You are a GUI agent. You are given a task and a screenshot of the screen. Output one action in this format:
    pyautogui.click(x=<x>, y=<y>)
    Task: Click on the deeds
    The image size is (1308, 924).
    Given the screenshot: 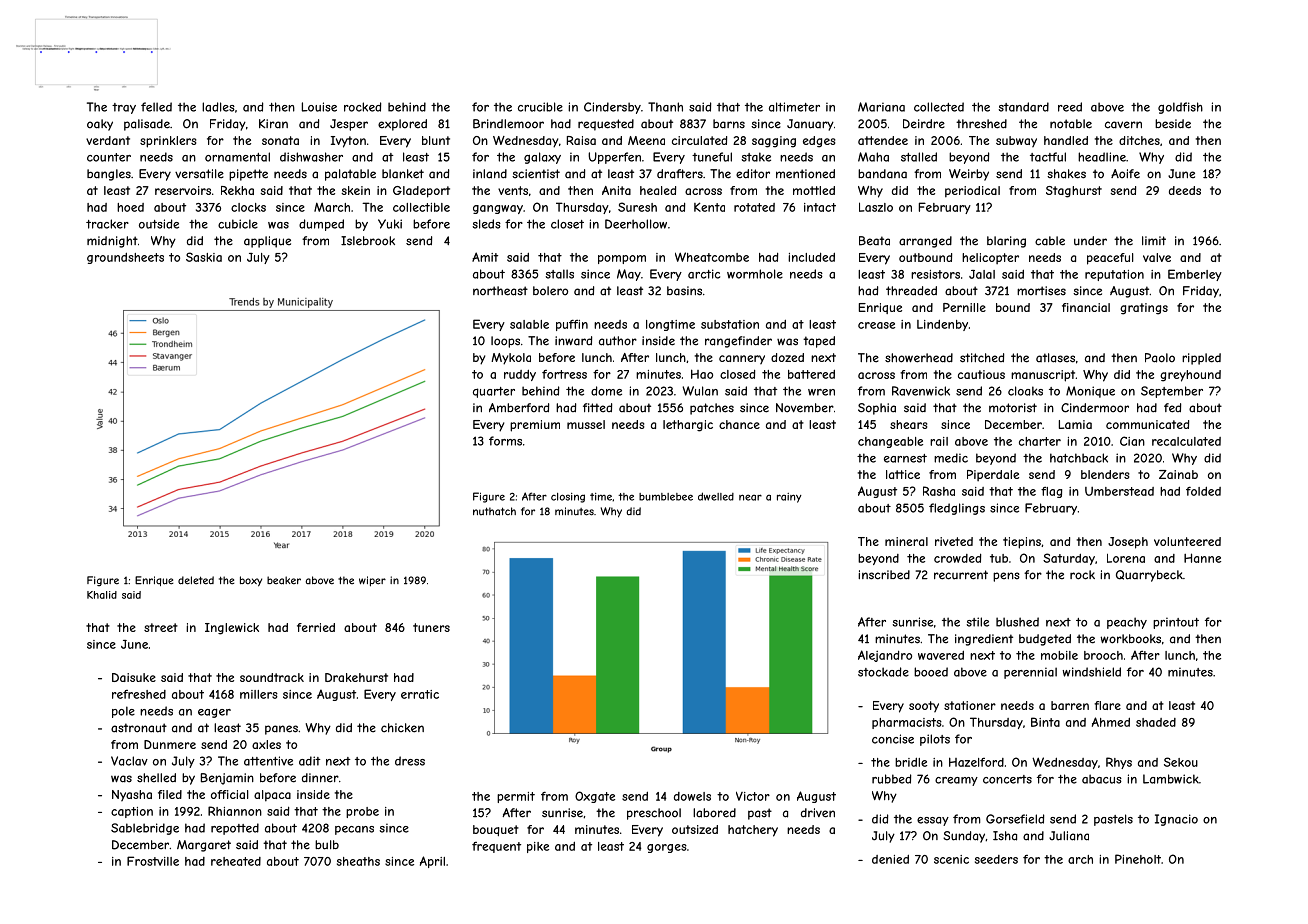 What is the action you would take?
    pyautogui.click(x=1185, y=190)
